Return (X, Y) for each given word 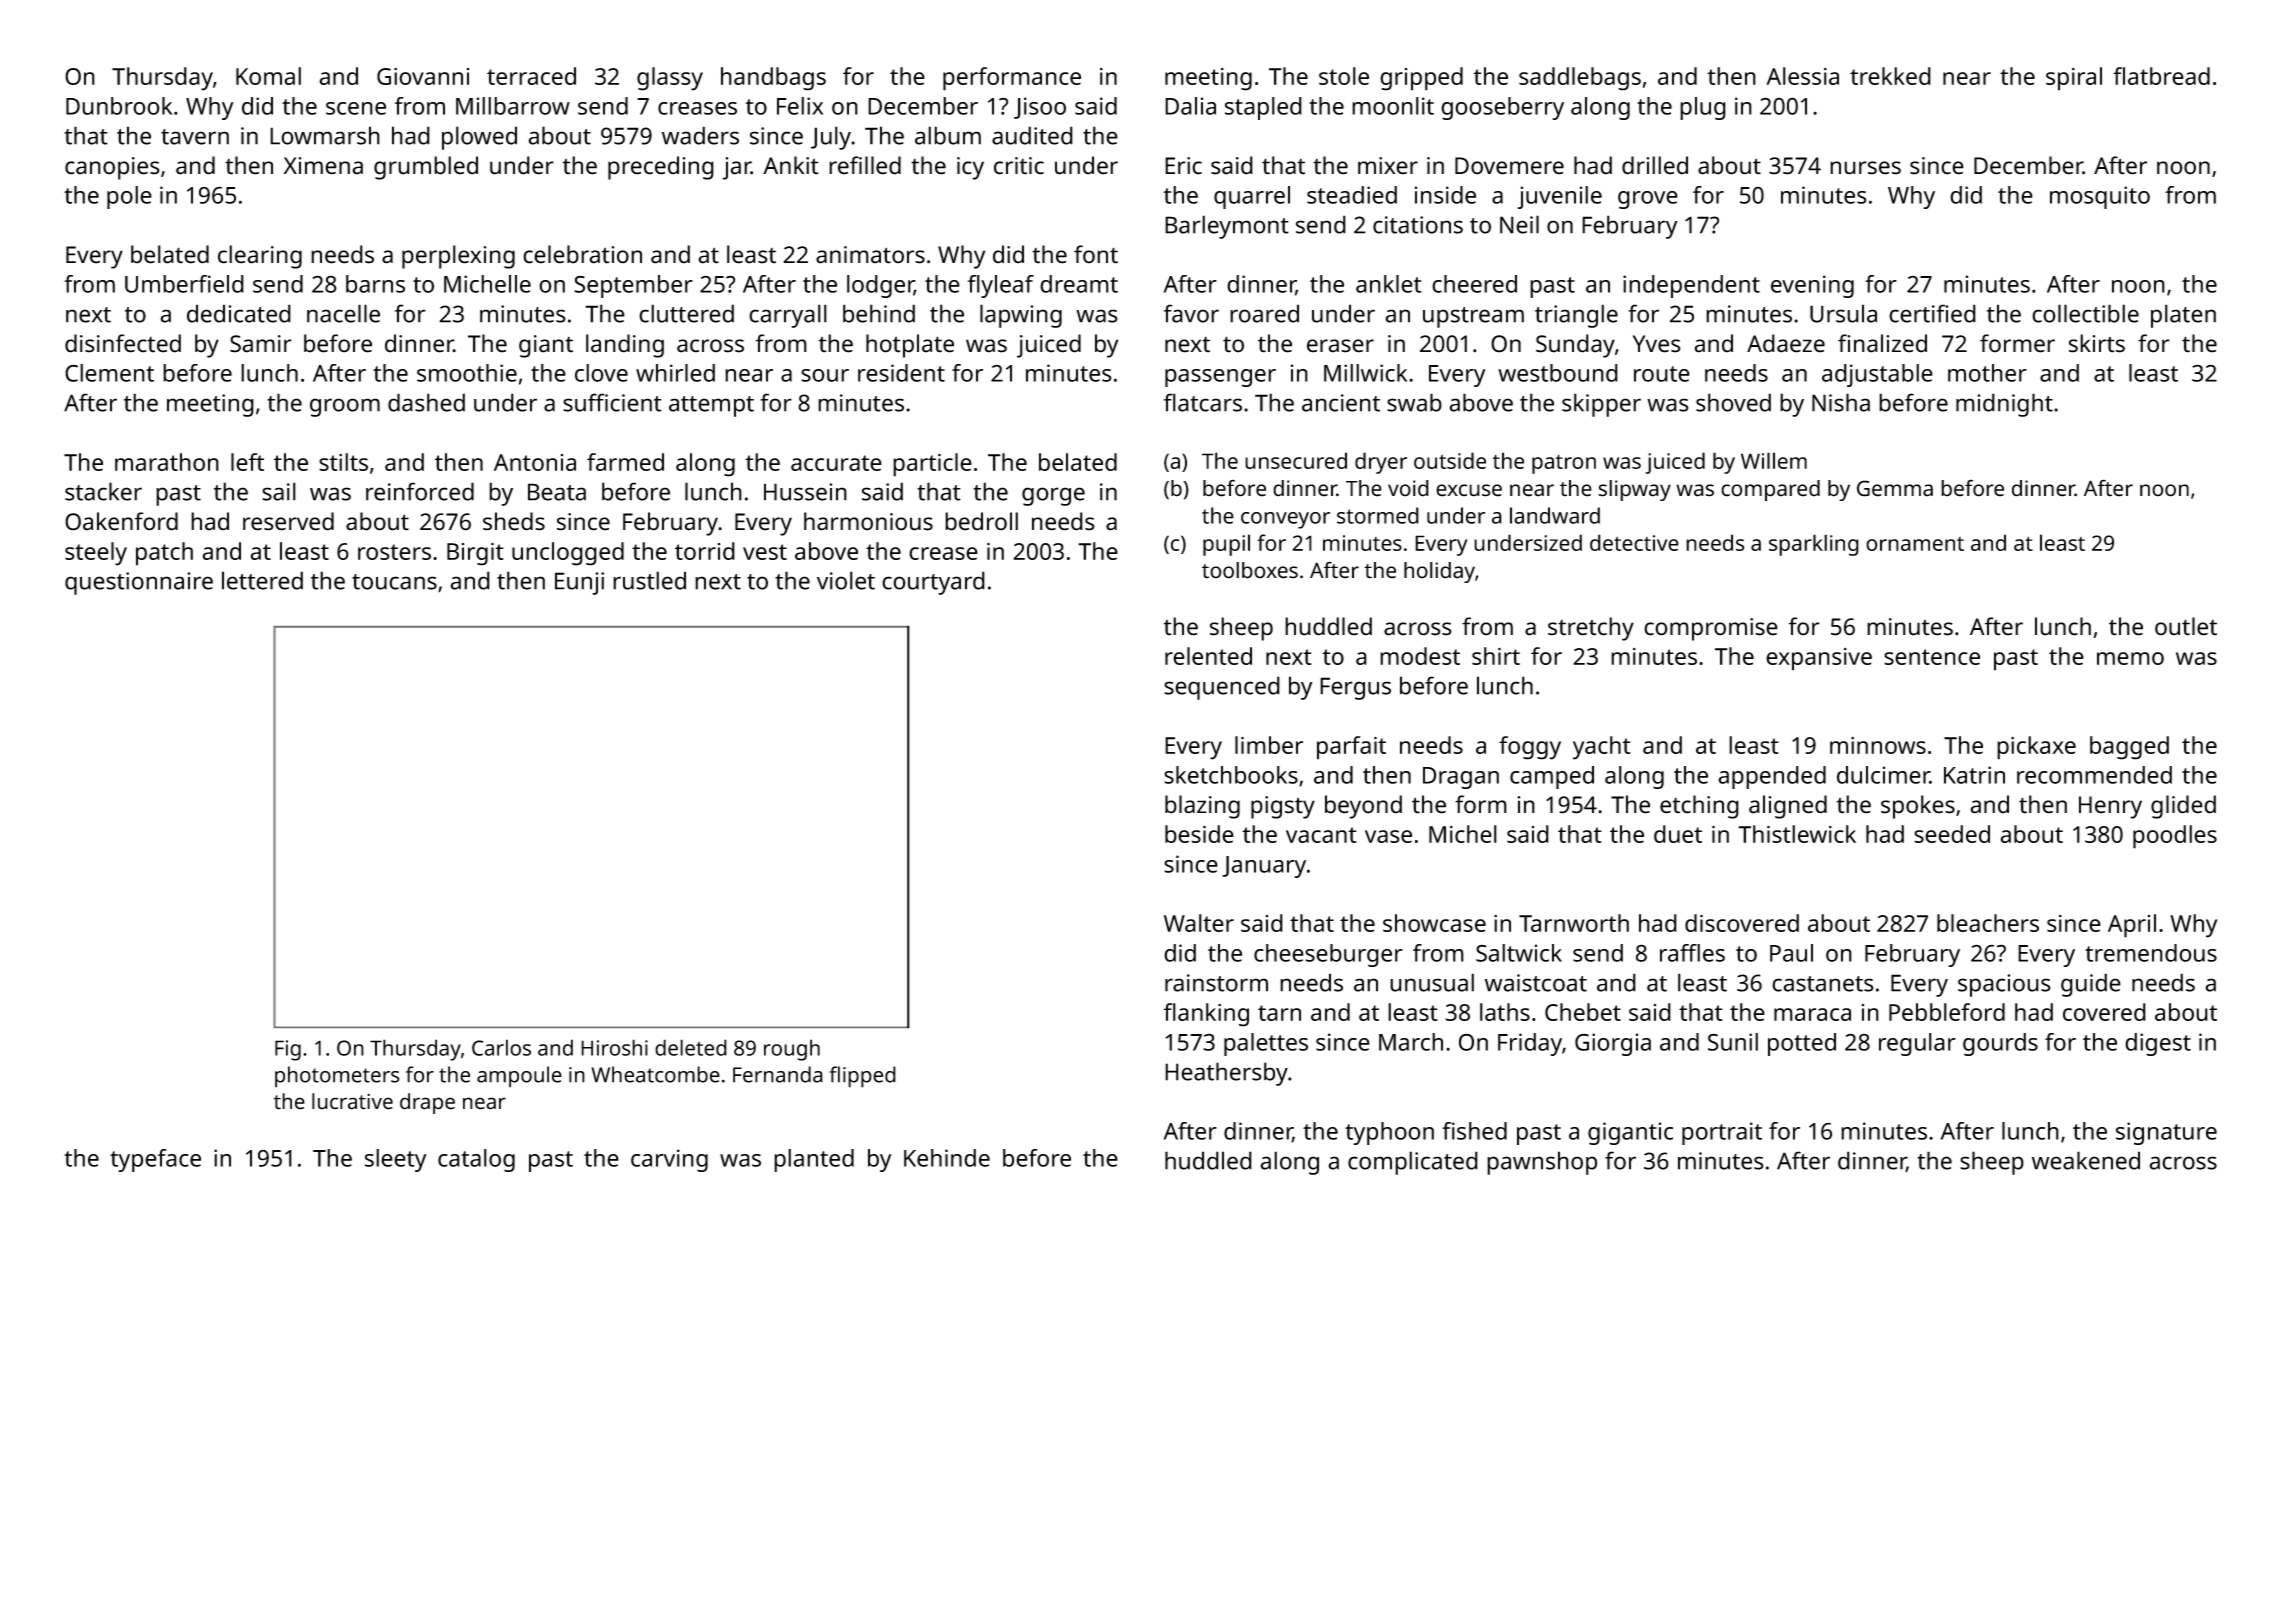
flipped (862, 1077)
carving (669, 1160)
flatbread (2161, 76)
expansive (1819, 659)
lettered (262, 580)
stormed (1378, 515)
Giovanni (423, 76)
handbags (773, 79)
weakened (2086, 1160)
